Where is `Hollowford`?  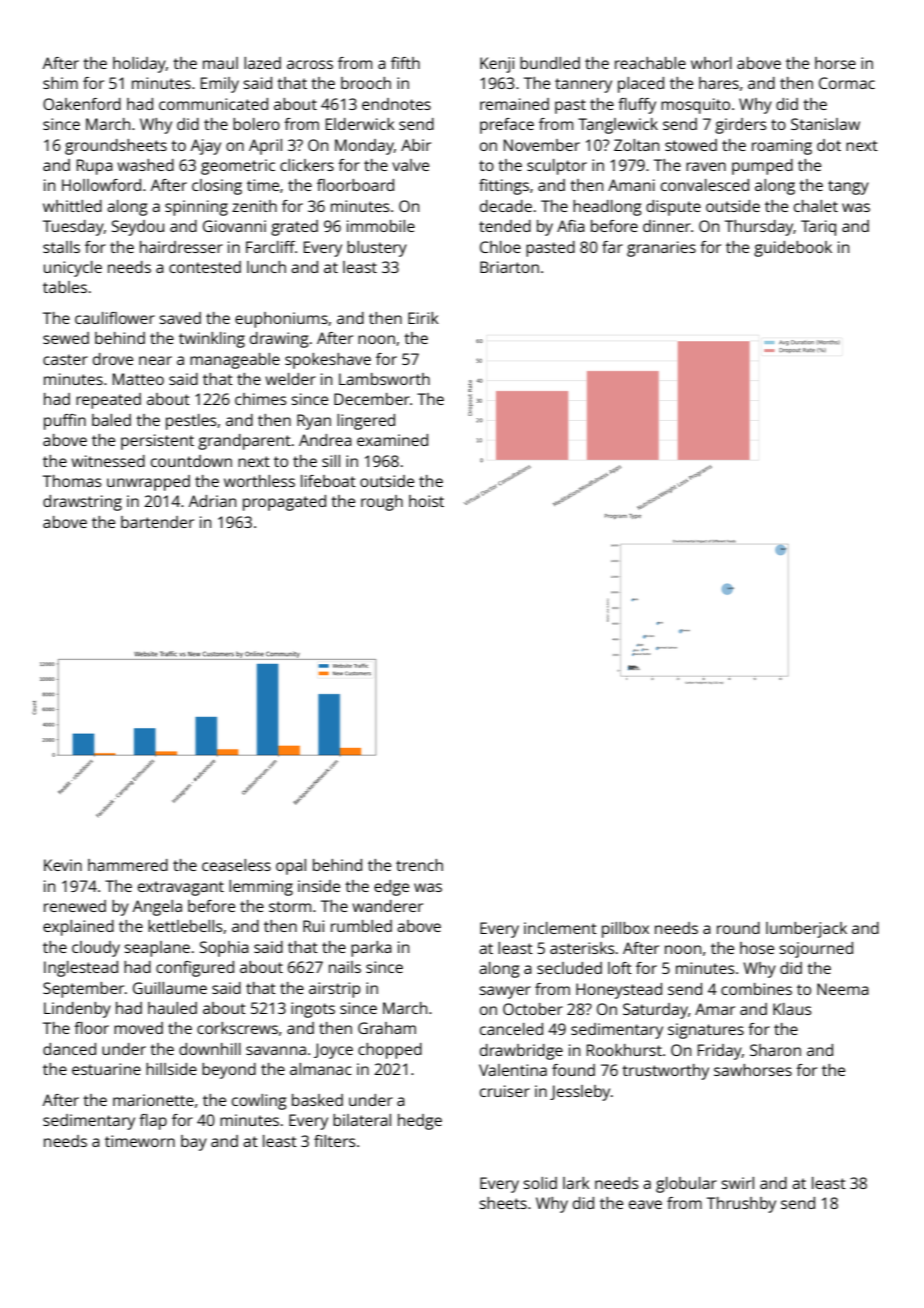 Hollowford is located at coordinates (101, 185).
